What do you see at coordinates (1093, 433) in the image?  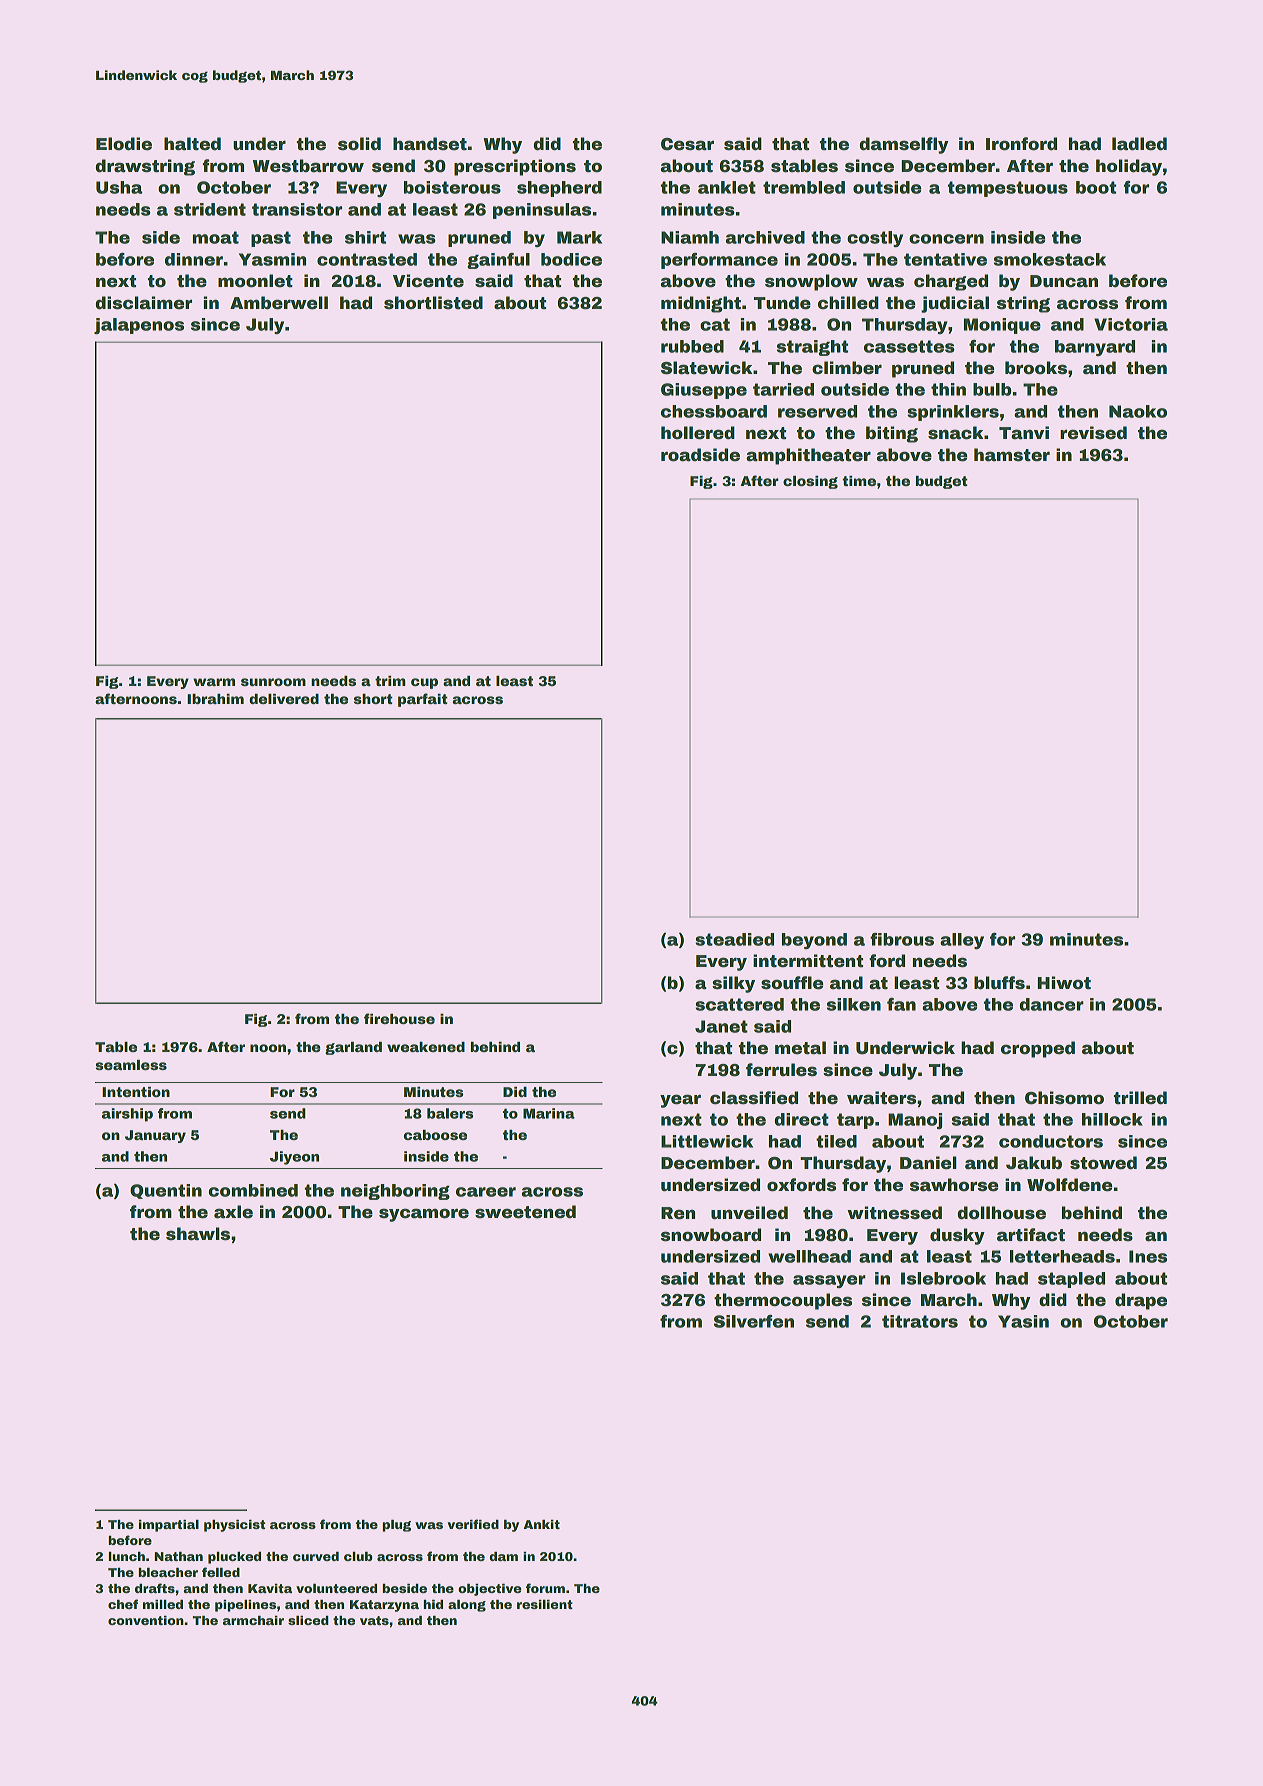 I see `revised` at bounding box center [1093, 433].
